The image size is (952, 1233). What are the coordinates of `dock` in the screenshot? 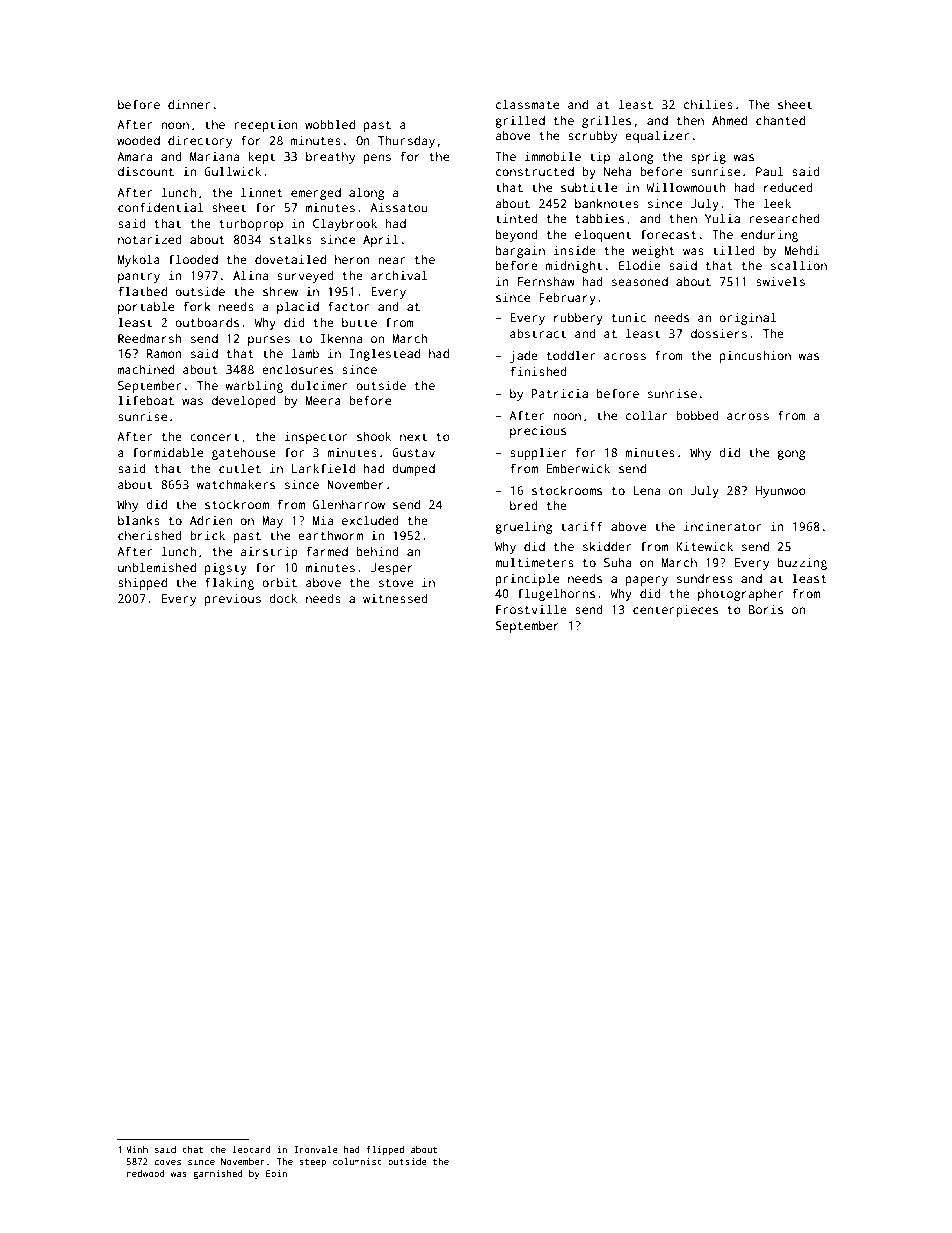 It's located at (283, 598).
